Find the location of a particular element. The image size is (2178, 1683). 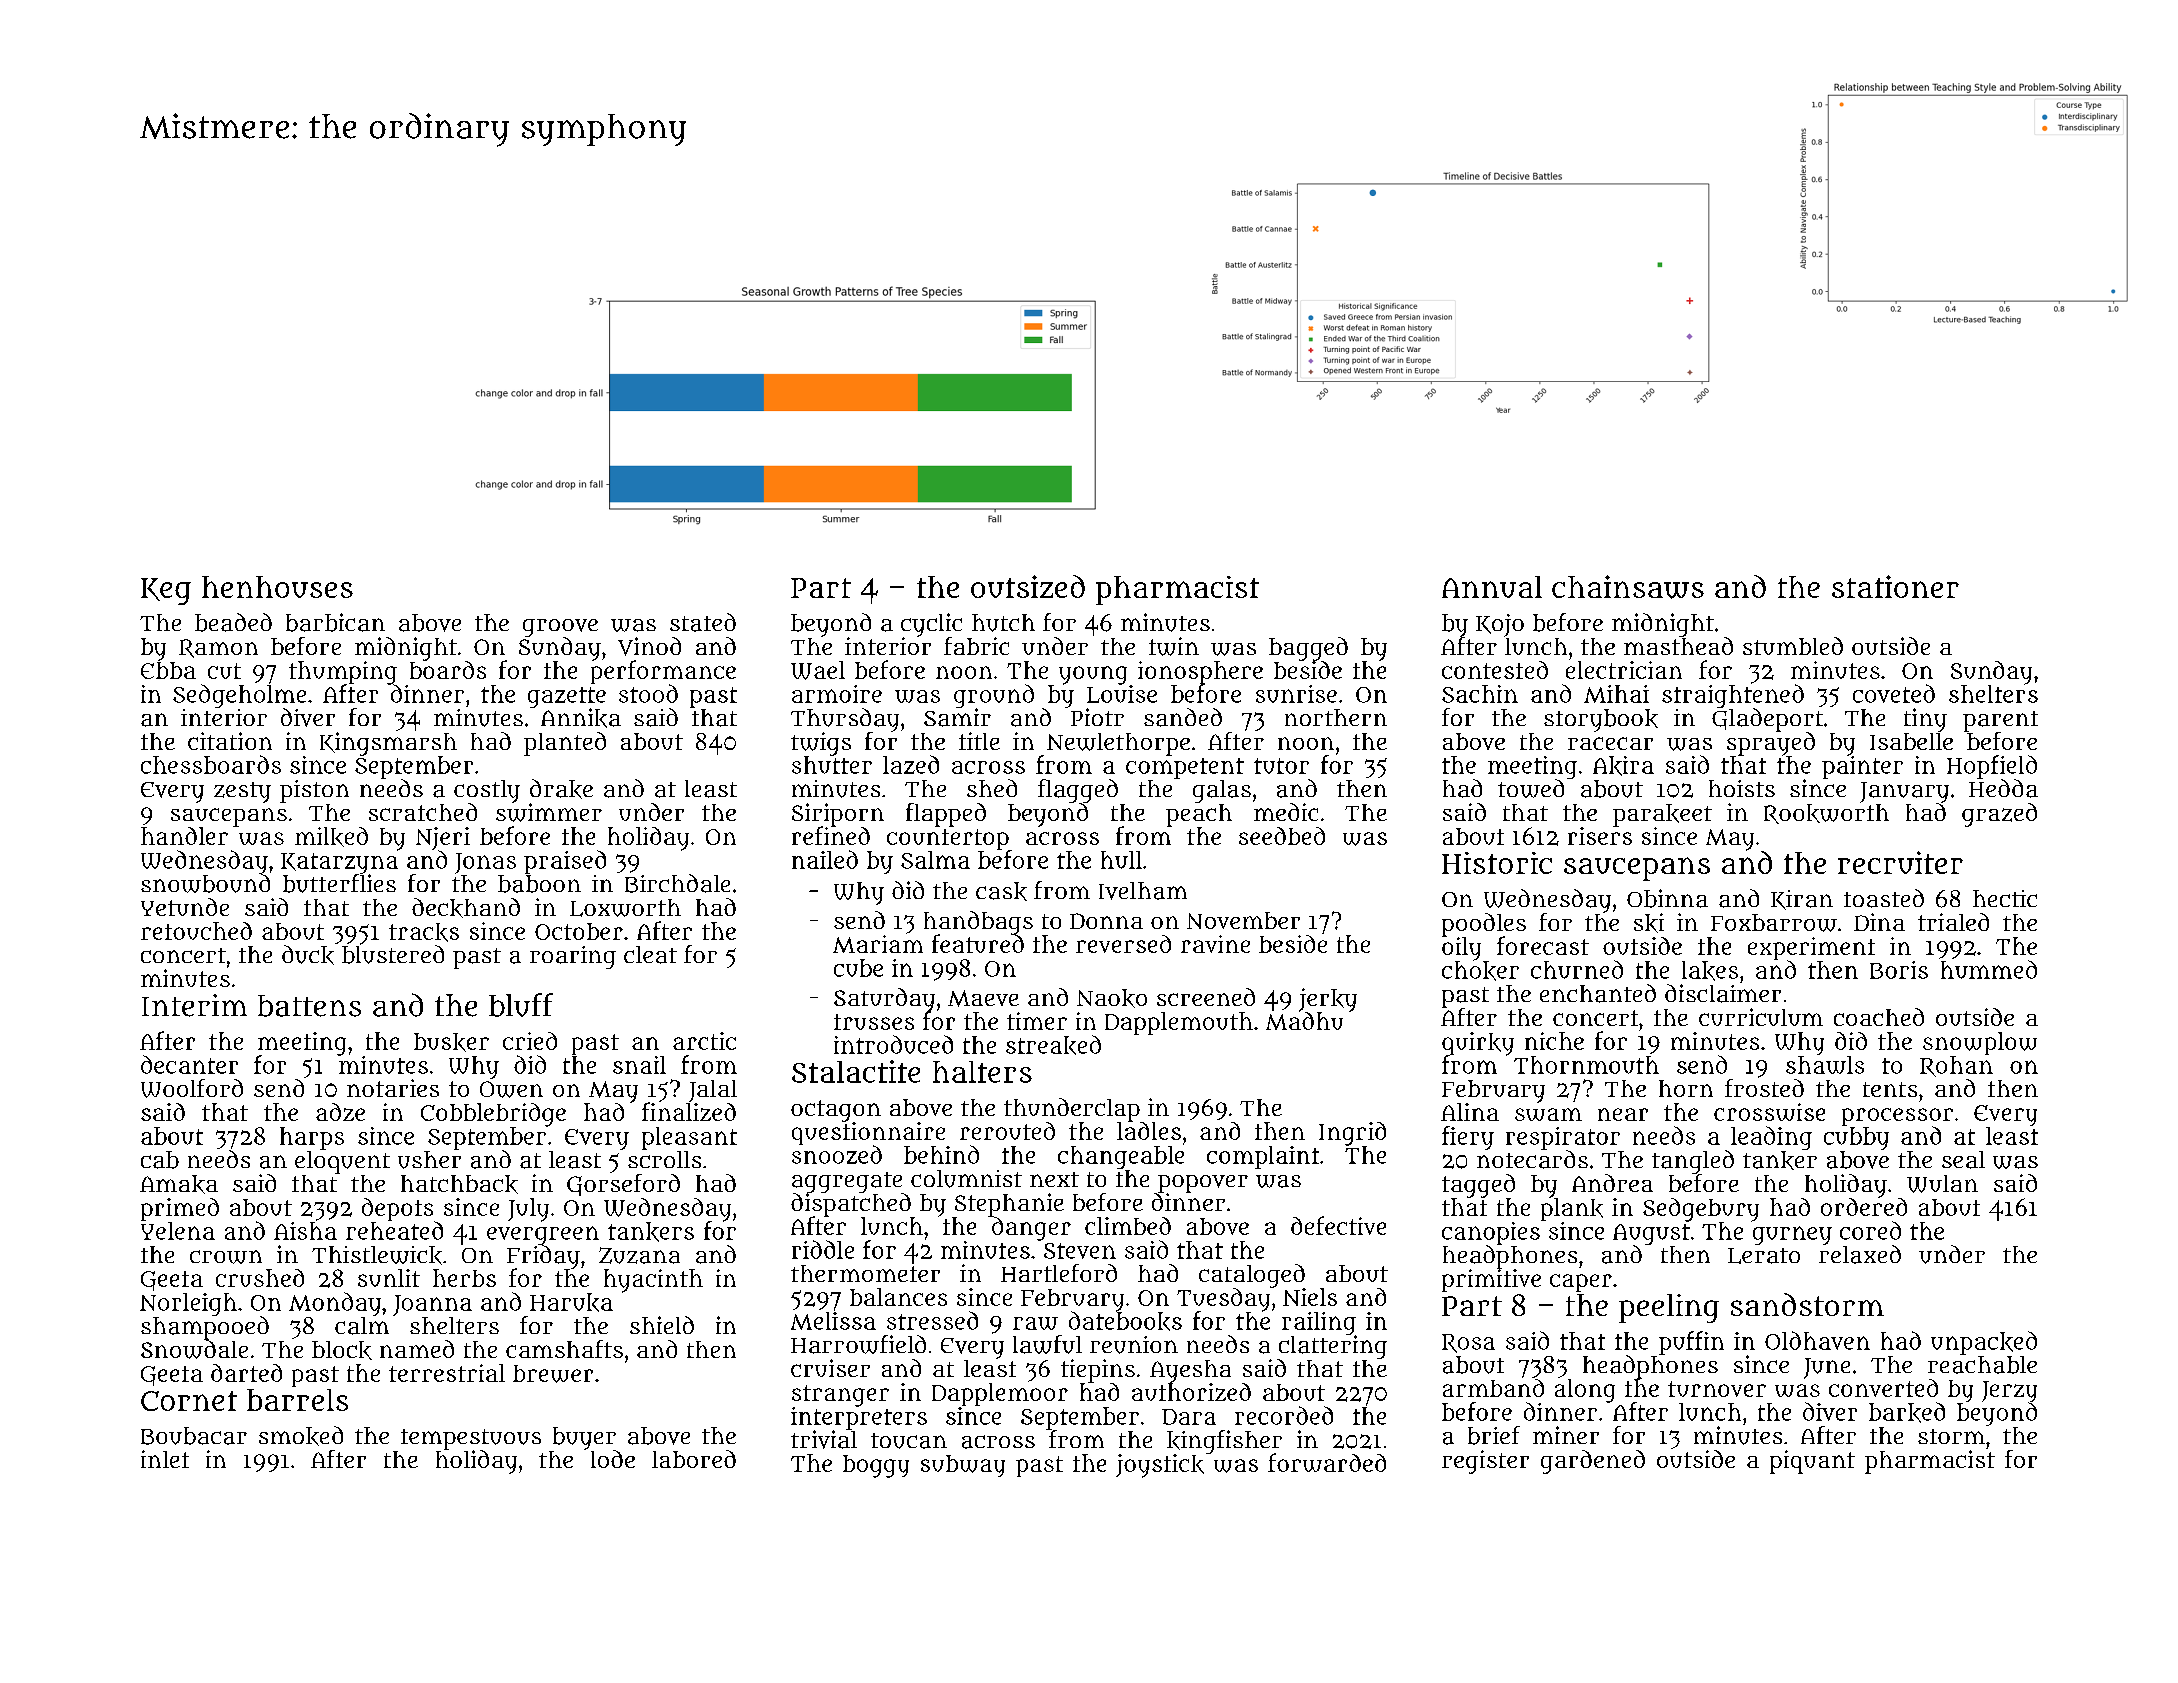

aggregate is located at coordinates (847, 1182).
